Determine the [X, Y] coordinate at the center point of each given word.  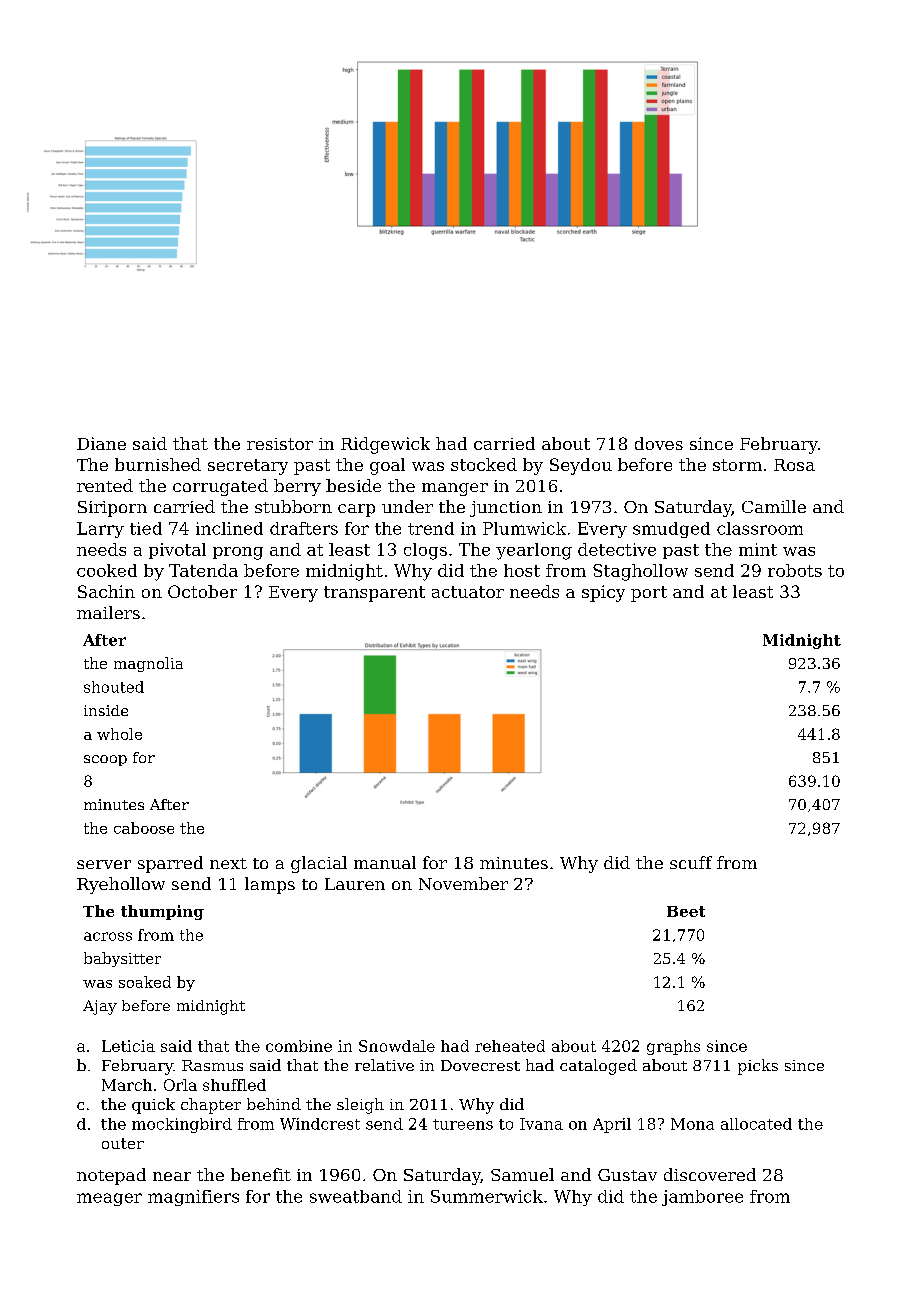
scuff [691, 862]
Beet [686, 911]
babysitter [122, 959]
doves [659, 443]
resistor [280, 444]
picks [758, 1067]
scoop [105, 760]
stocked [484, 464]
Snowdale [397, 1046]
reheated [510, 1046]
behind [274, 1104]
